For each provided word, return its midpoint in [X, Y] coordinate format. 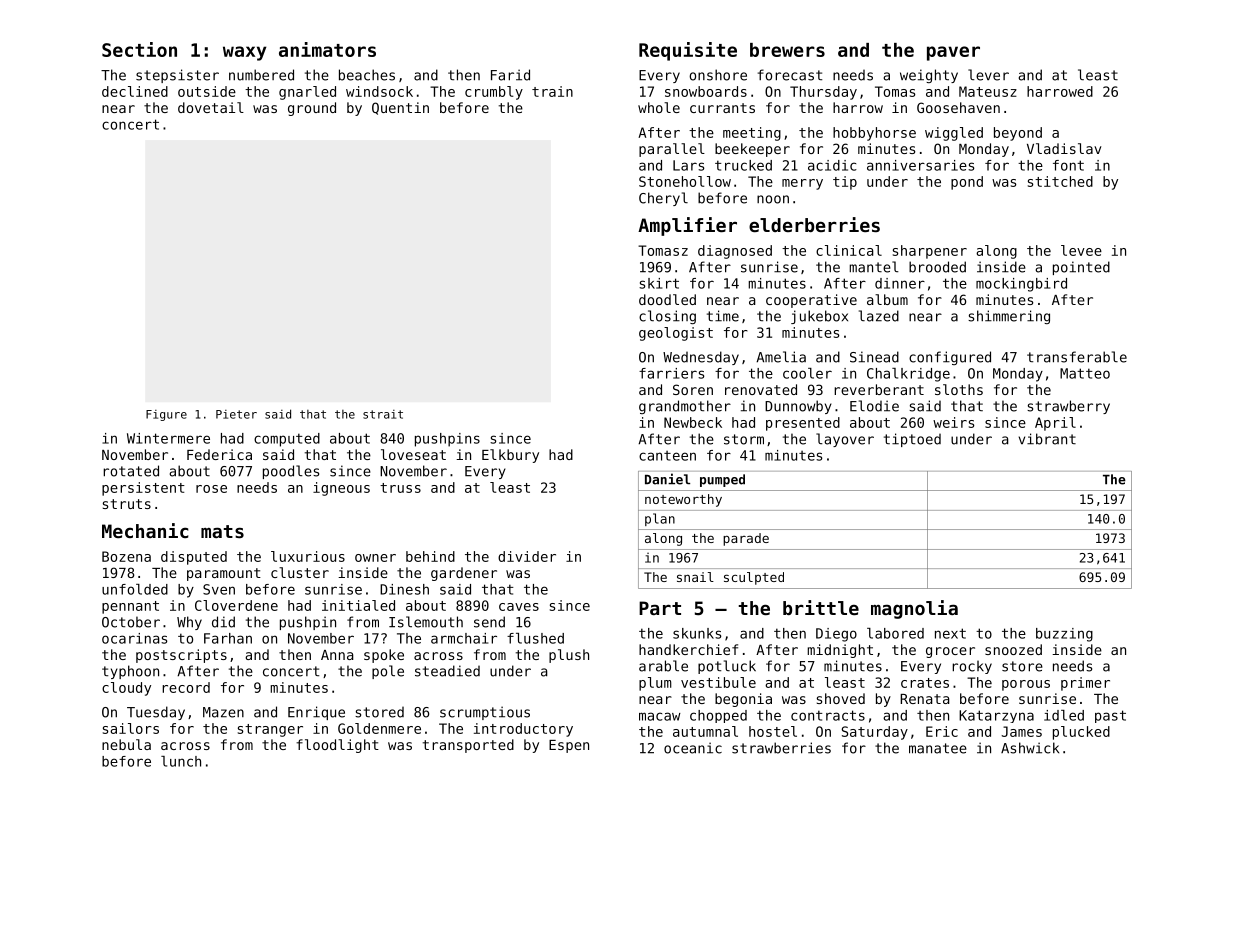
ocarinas [134, 638]
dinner [900, 283]
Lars [688, 165]
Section [139, 49]
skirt [659, 283]
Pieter [236, 414]
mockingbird [1021, 285]
